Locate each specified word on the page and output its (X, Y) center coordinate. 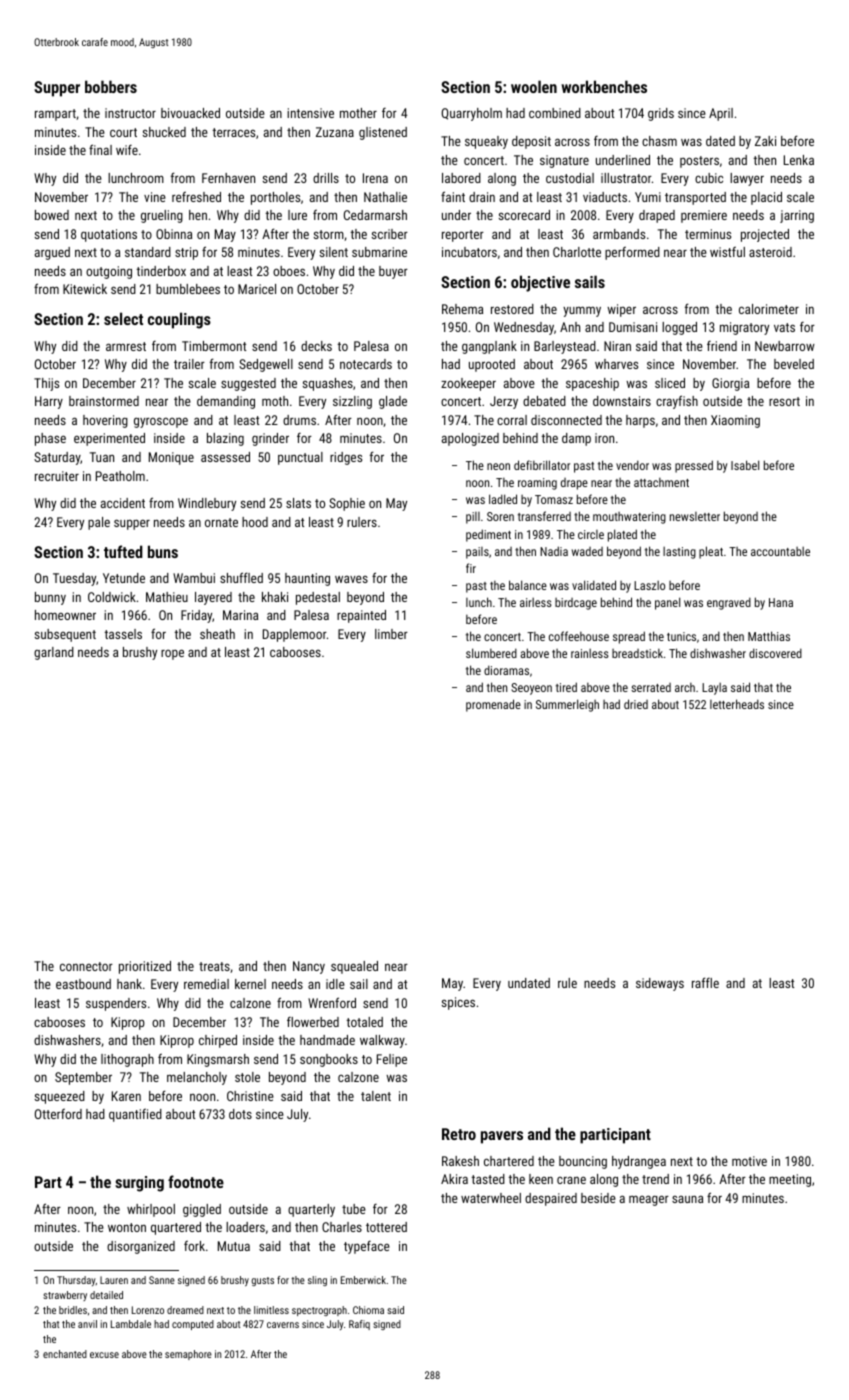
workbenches (604, 86)
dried (636, 704)
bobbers (111, 86)
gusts (263, 1281)
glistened (383, 133)
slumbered (491, 653)
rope (172, 654)
